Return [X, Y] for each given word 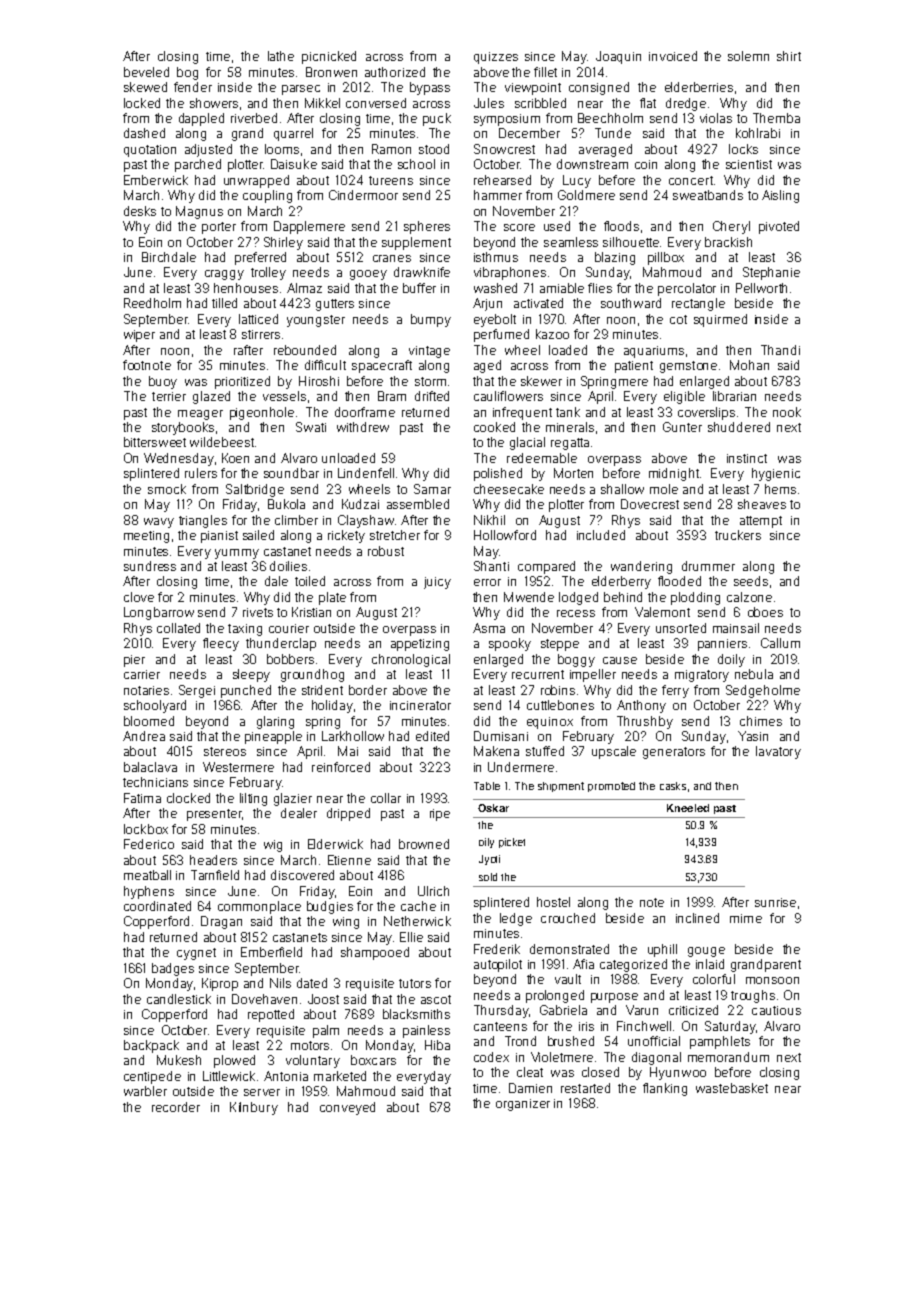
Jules [489, 103]
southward [631, 303]
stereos [225, 751]
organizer [523, 1105]
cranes [392, 258]
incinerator [420, 705]
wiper [139, 336]
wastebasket [732, 1088]
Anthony [641, 706]
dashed [144, 133]
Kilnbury [254, 1108]
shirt [789, 56]
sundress [150, 566]
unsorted [681, 628]
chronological [411, 660]
